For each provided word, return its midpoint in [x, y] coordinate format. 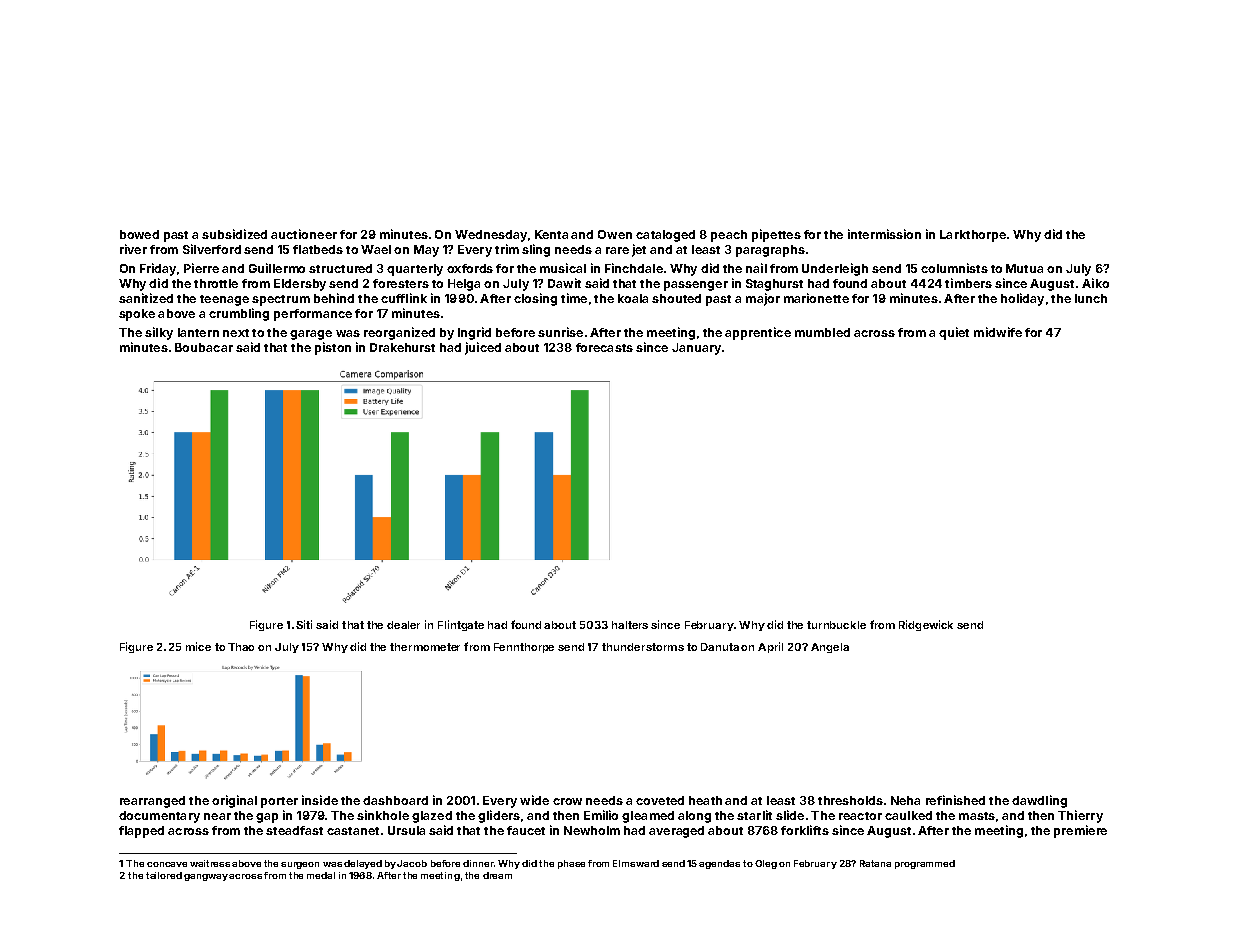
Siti [304, 624]
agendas [719, 864]
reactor [860, 816]
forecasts [604, 347]
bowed [139, 234]
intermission [884, 234]
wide [534, 800]
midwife [998, 332]
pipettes [776, 235]
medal [321, 875]
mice [198, 646]
